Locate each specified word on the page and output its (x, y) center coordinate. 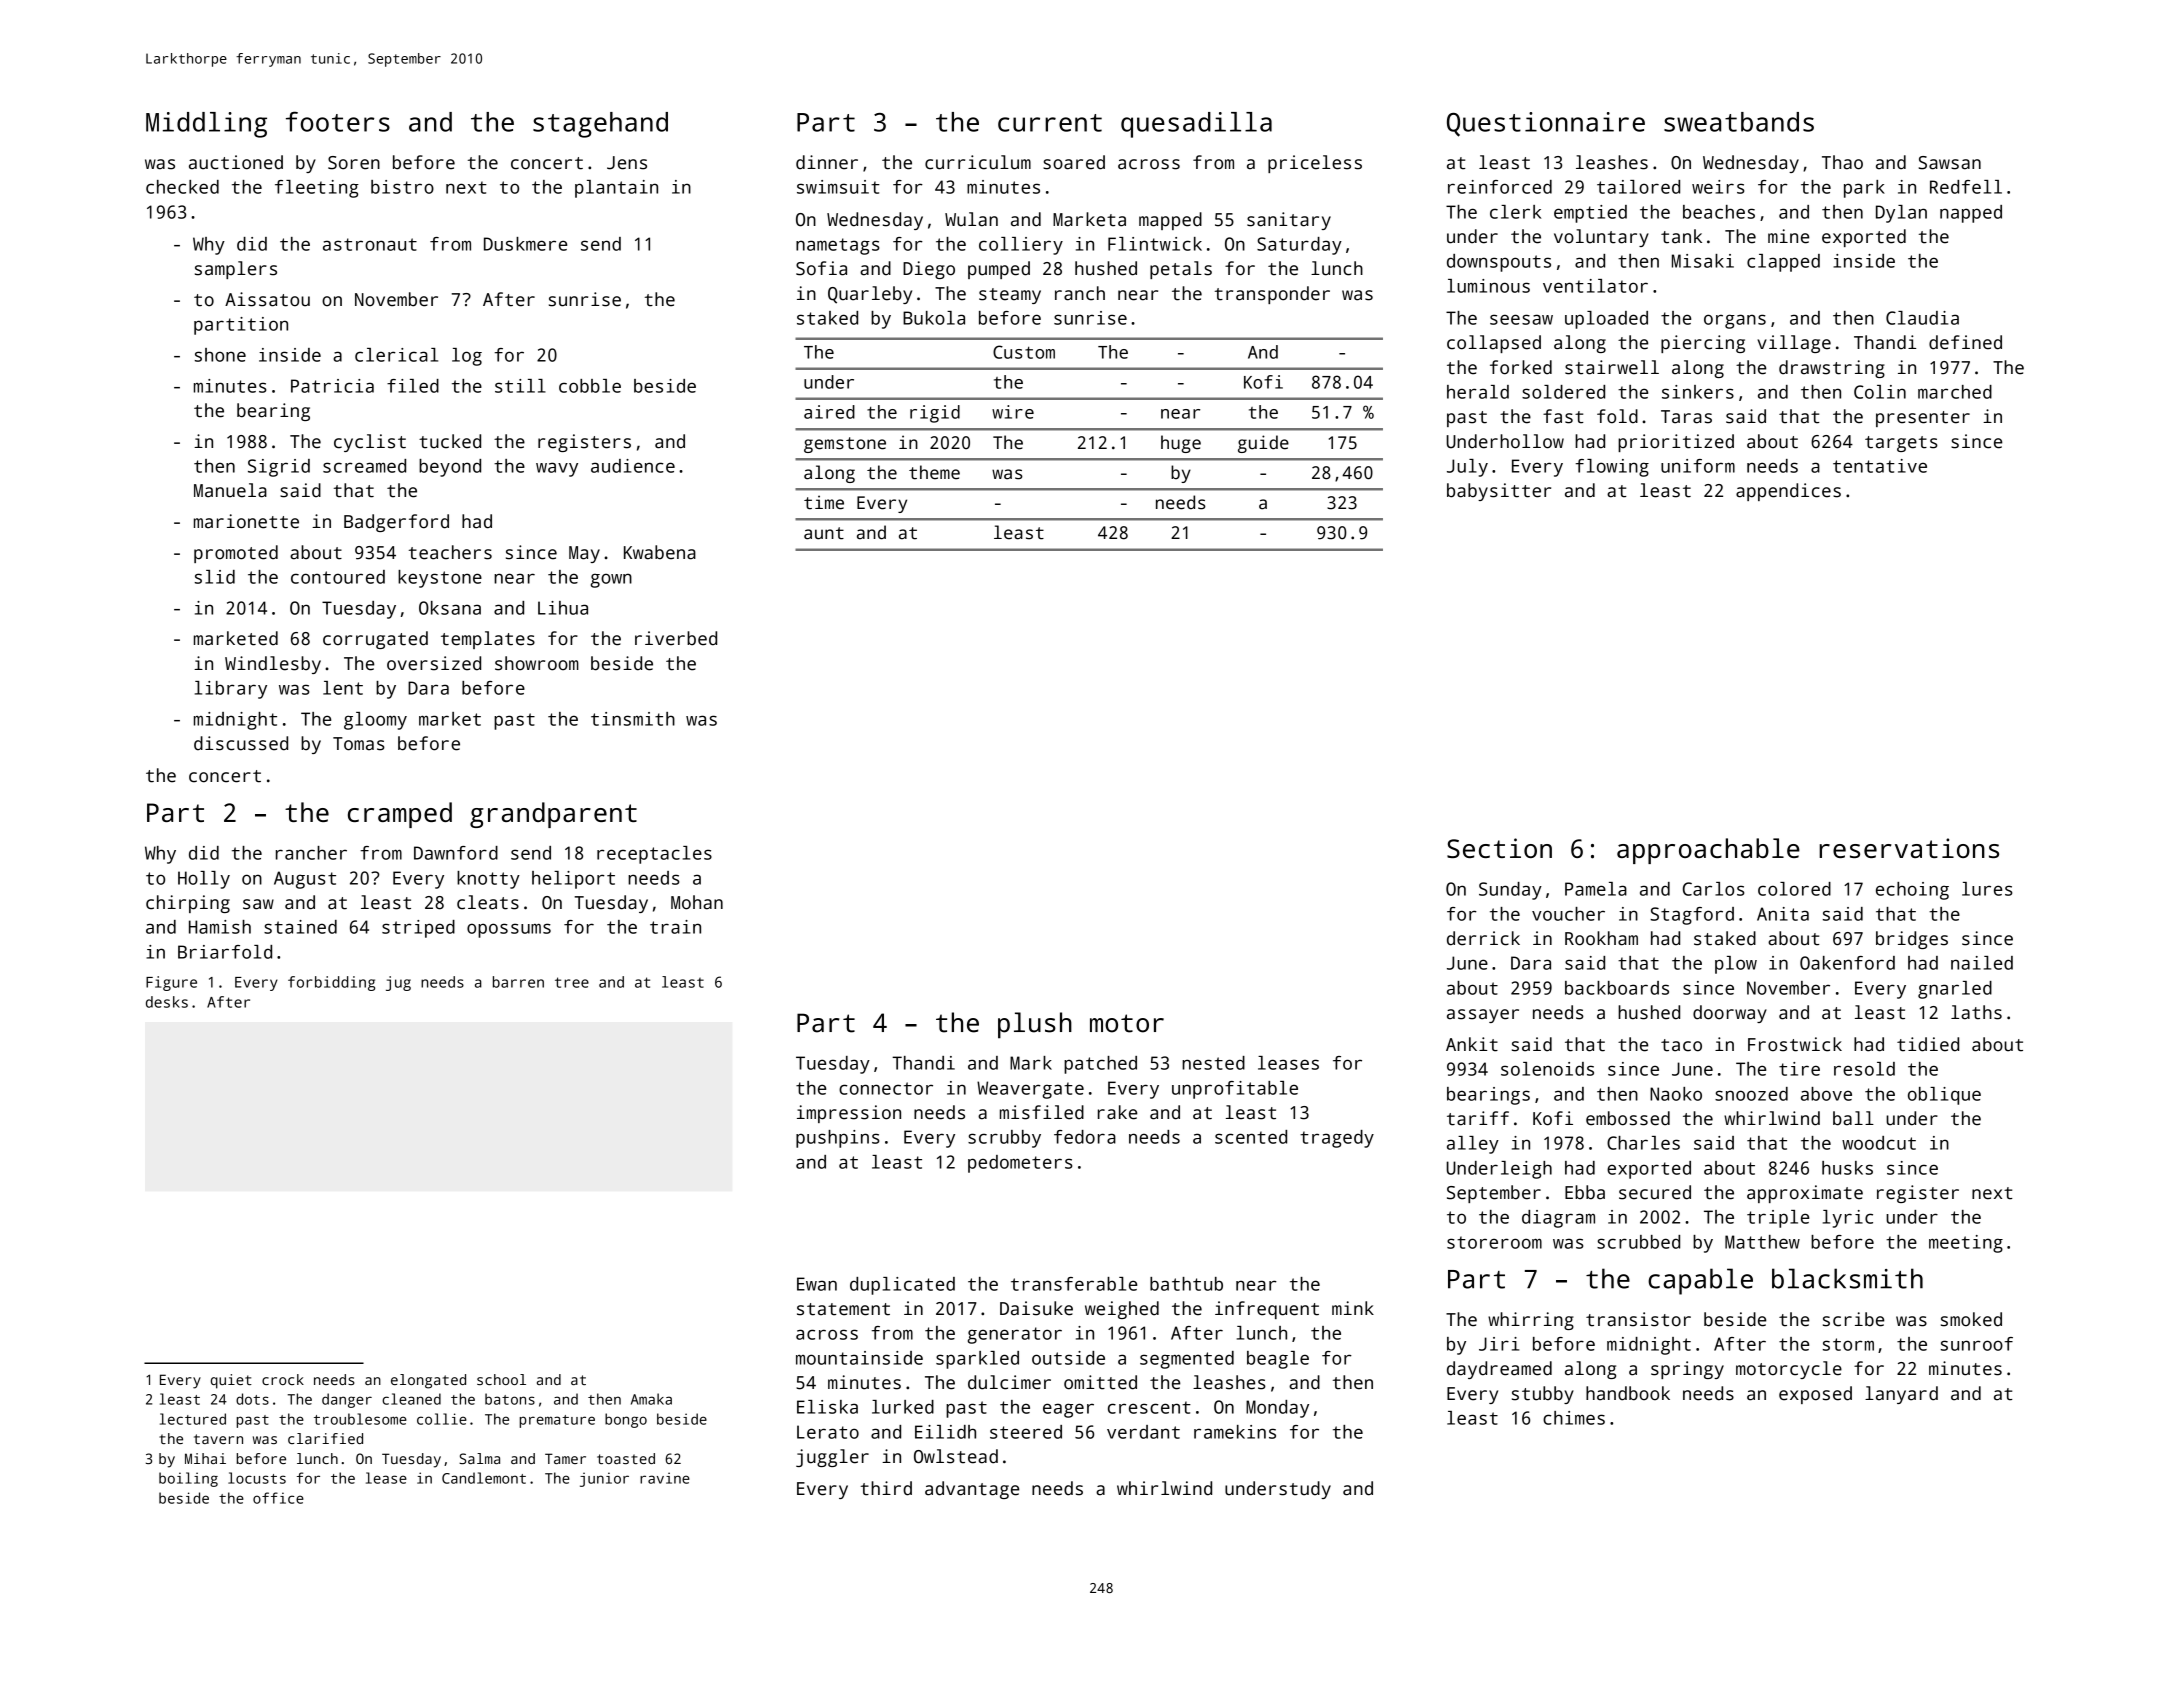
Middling (206, 125)
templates (488, 640)
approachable (1708, 851)
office (278, 1498)
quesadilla (1196, 125)
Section (1499, 848)
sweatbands (1739, 122)
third (886, 1488)
